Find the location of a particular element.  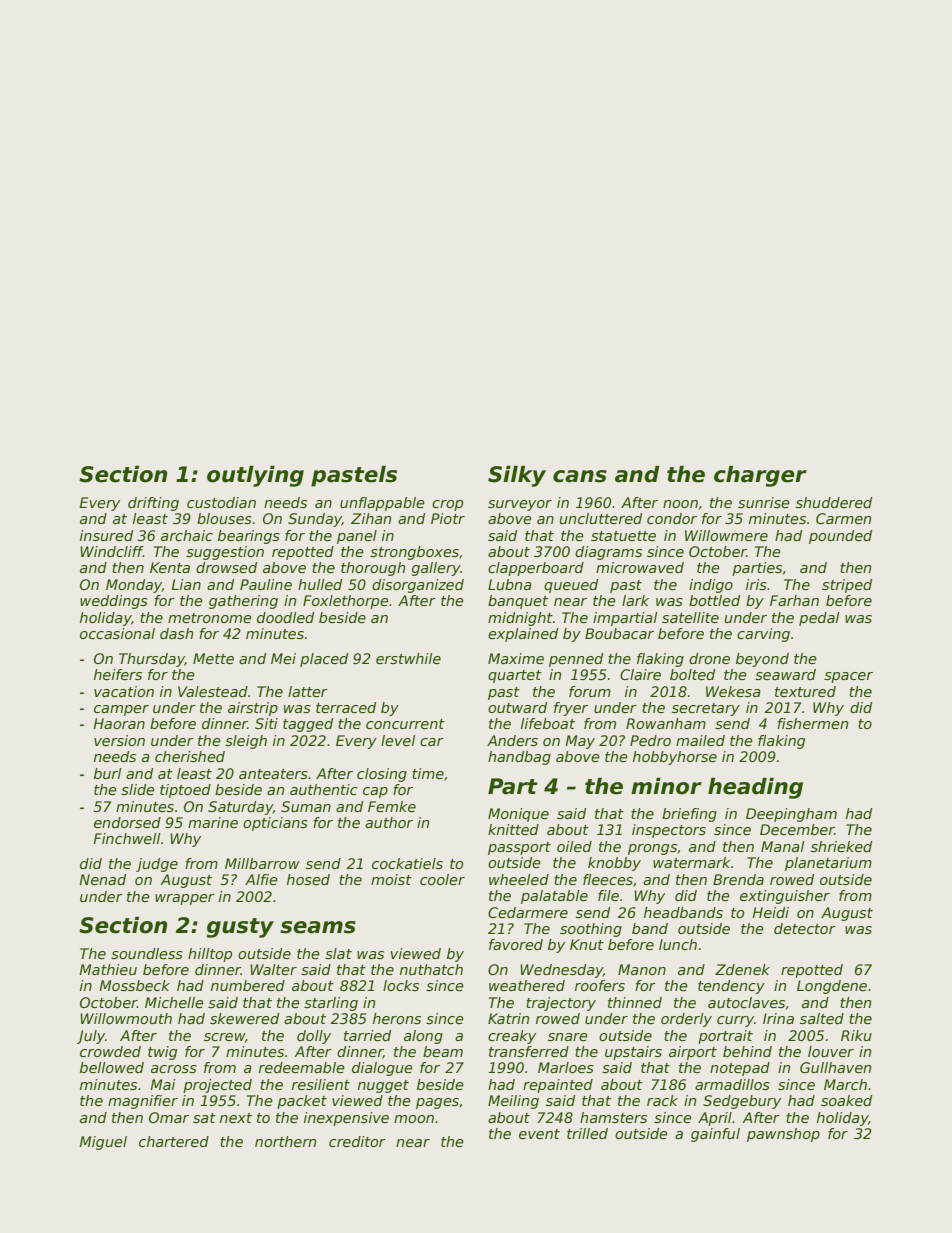

Saturday is located at coordinates (240, 808).
